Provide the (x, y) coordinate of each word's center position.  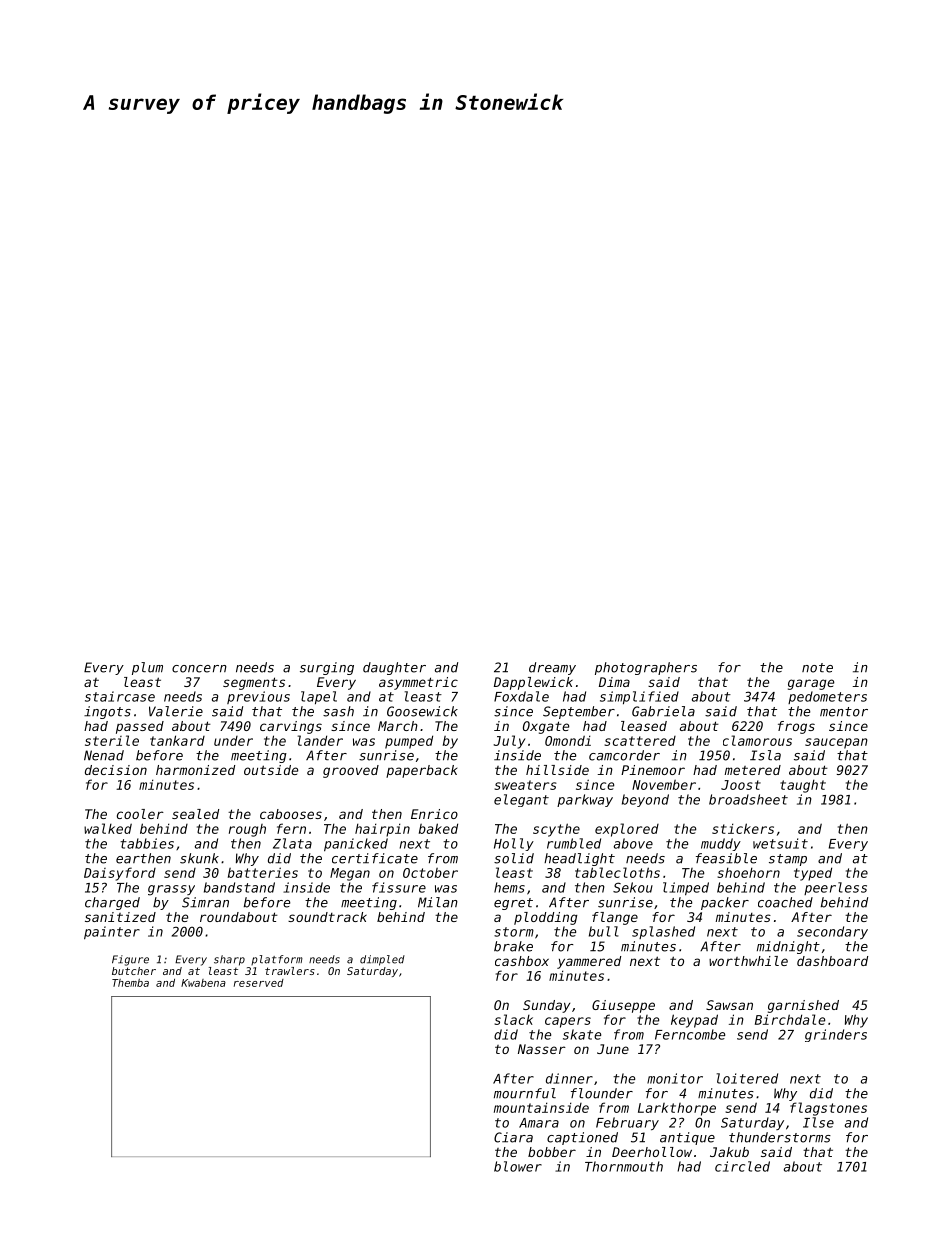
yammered (589, 962)
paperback (421, 771)
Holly (514, 844)
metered (753, 770)
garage (811, 684)
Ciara (513, 1137)
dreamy (552, 668)
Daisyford (120, 874)
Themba (130, 983)
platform (277, 960)
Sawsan (729, 1005)
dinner (569, 1078)
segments (254, 683)
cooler (140, 814)
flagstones (828, 1109)
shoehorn (748, 873)
